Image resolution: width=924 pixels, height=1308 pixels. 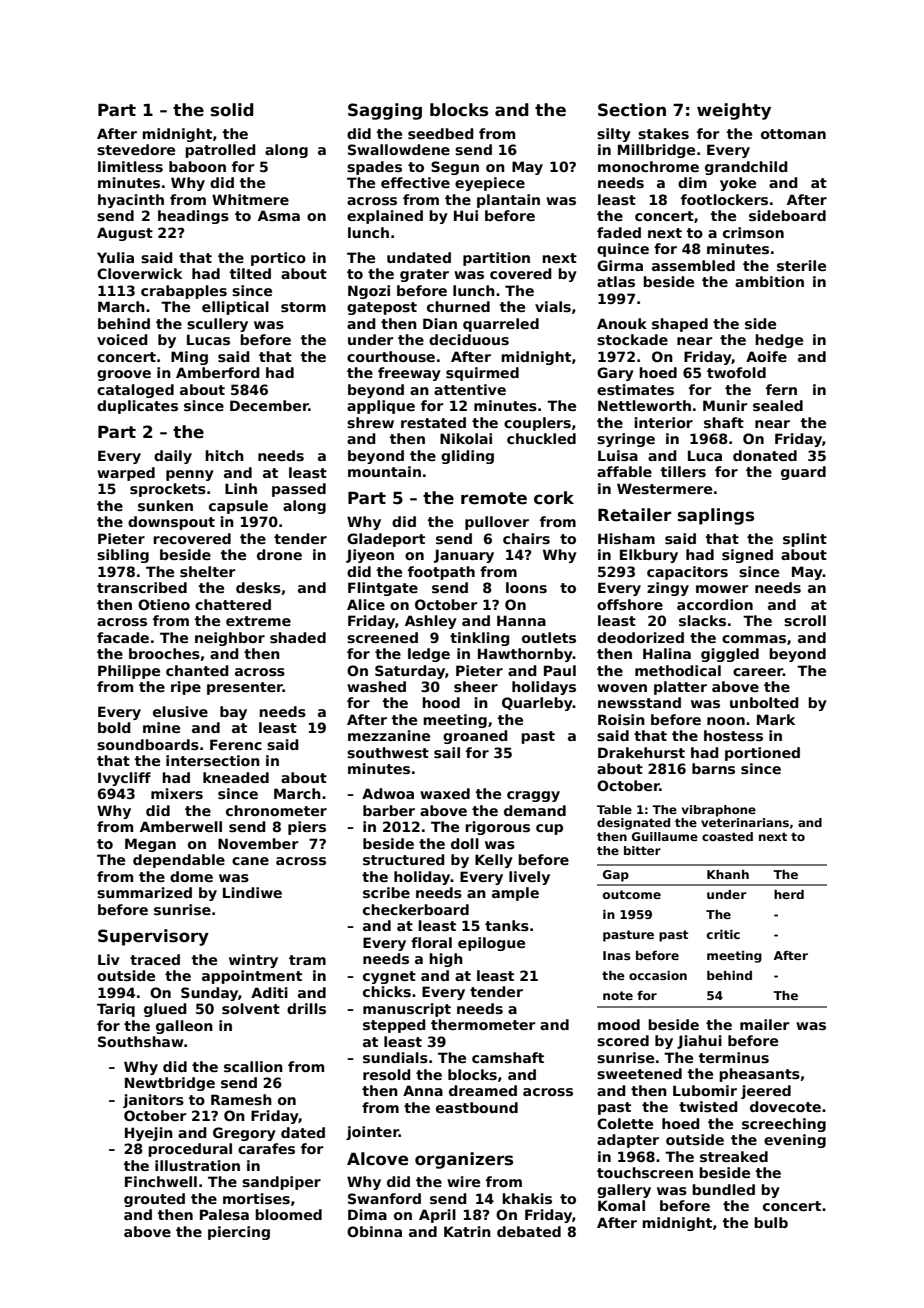 I want to click on grouted, so click(x=154, y=1200).
